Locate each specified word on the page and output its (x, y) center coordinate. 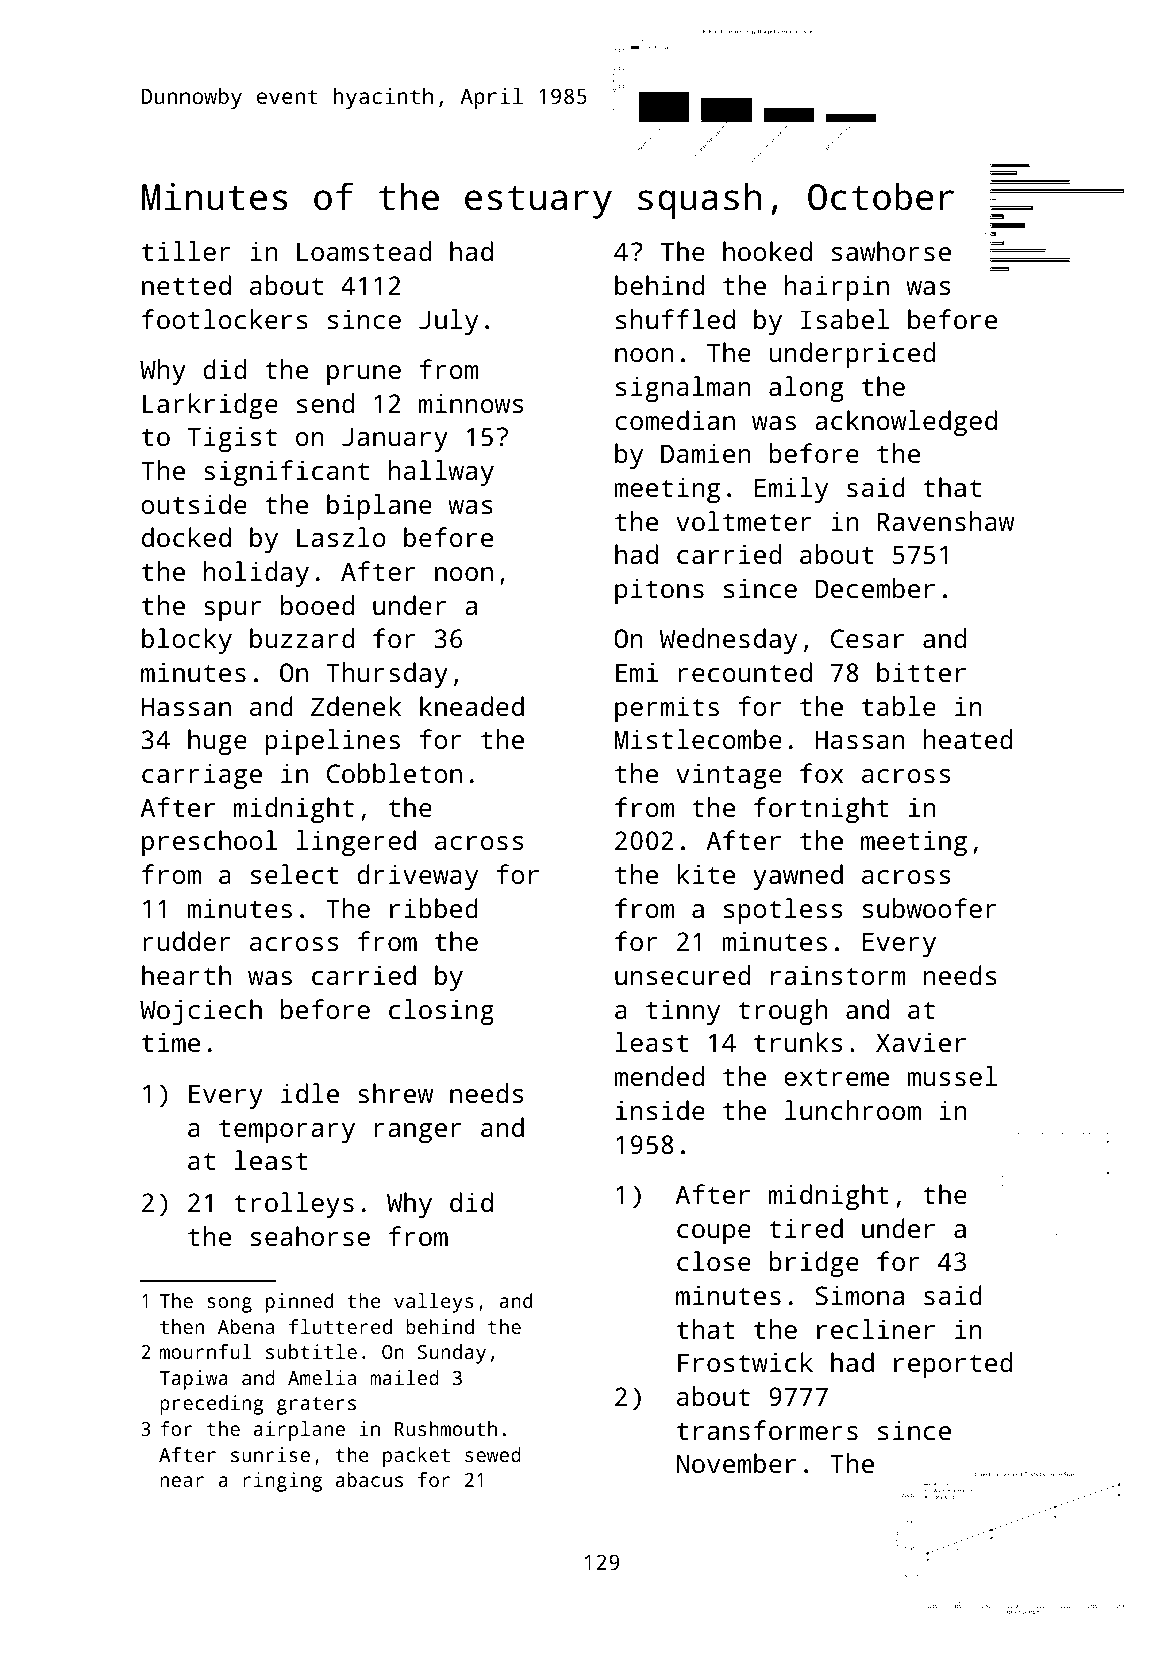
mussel (952, 1076)
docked (186, 537)
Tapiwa (194, 1380)
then (182, 1326)
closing (441, 1012)
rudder (187, 941)
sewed (493, 1454)
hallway (441, 473)
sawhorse (891, 251)
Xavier (921, 1042)
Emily (791, 490)
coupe (714, 1234)
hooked (767, 251)
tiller (186, 251)
